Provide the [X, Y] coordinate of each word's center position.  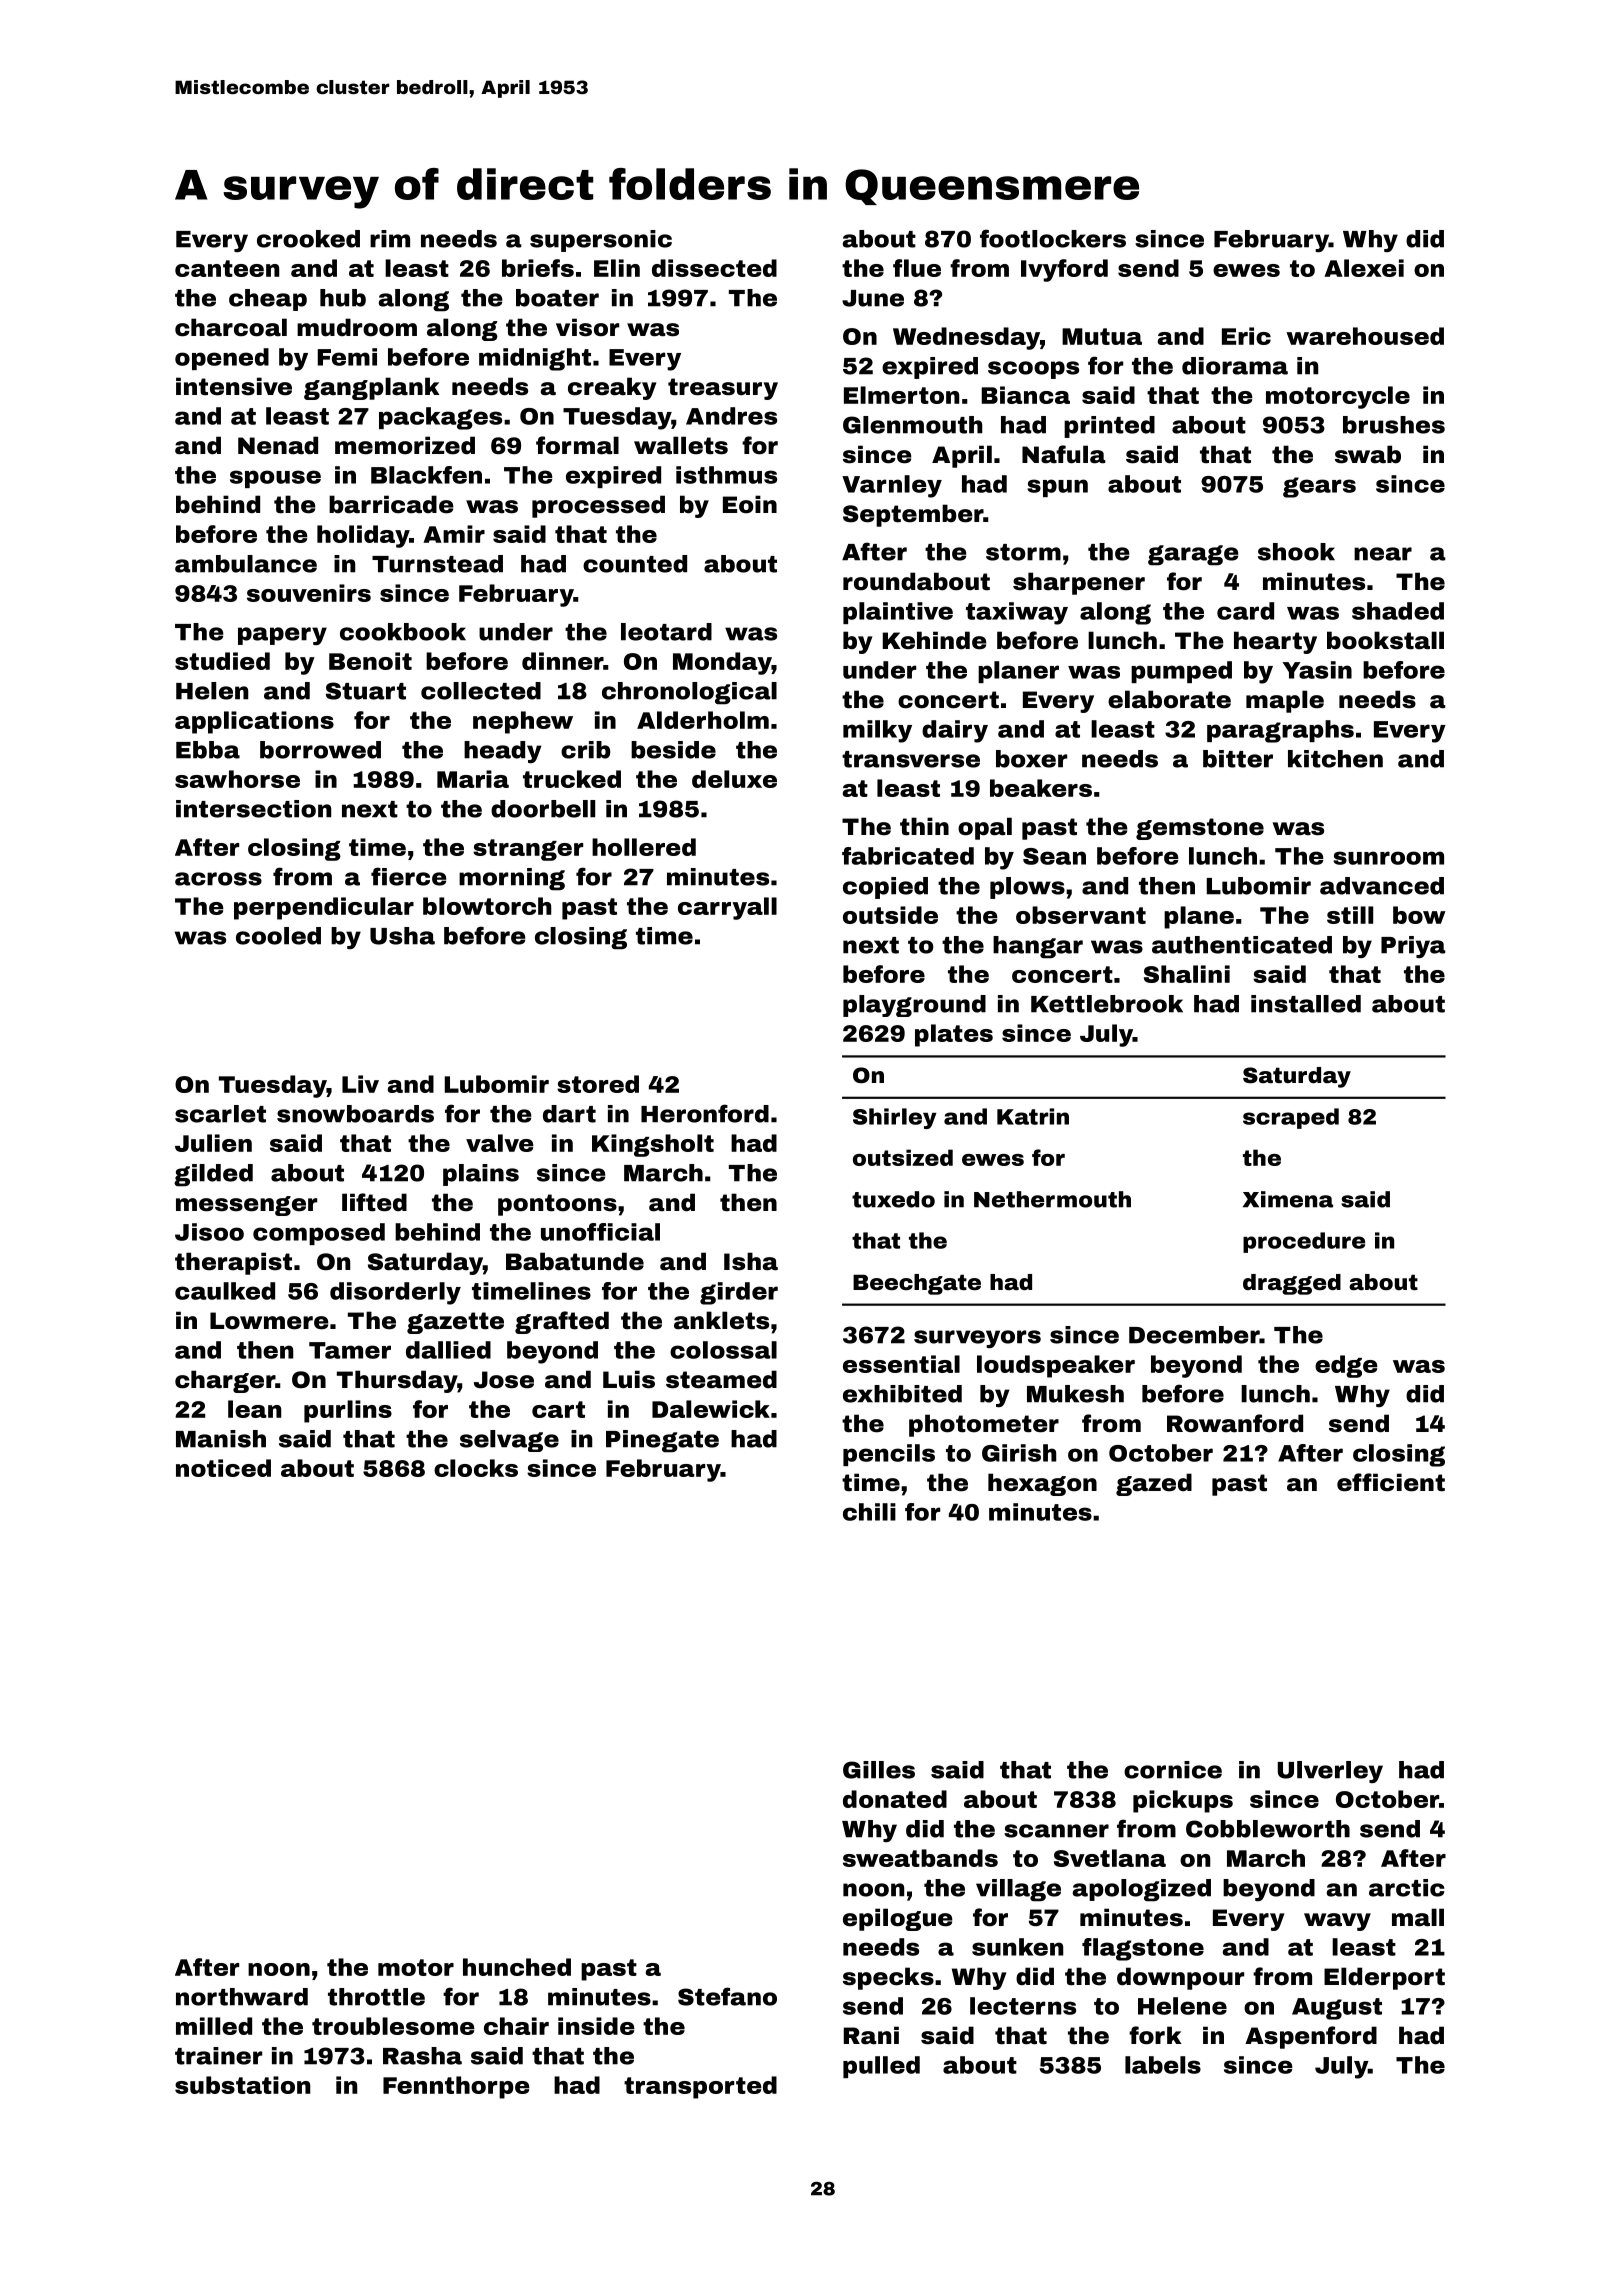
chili [869, 1512]
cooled [278, 936]
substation [242, 2085]
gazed [1154, 1484]
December [1194, 1335]
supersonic [601, 241]
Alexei [1364, 268]
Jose [504, 1380]
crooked [308, 239]
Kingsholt [653, 1145]
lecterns [1023, 2006]
